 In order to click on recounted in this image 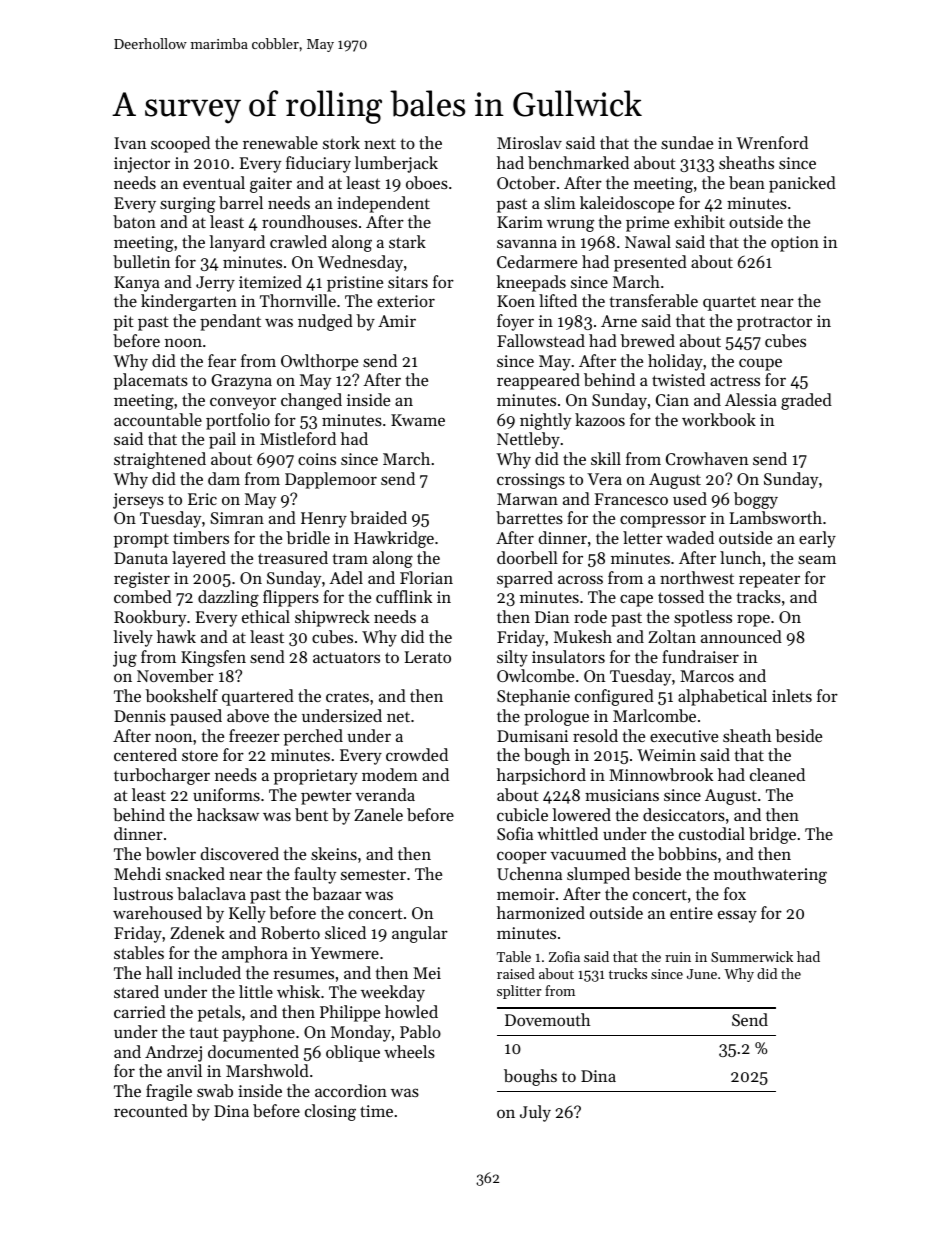, I will do `click(151, 1110)`.
